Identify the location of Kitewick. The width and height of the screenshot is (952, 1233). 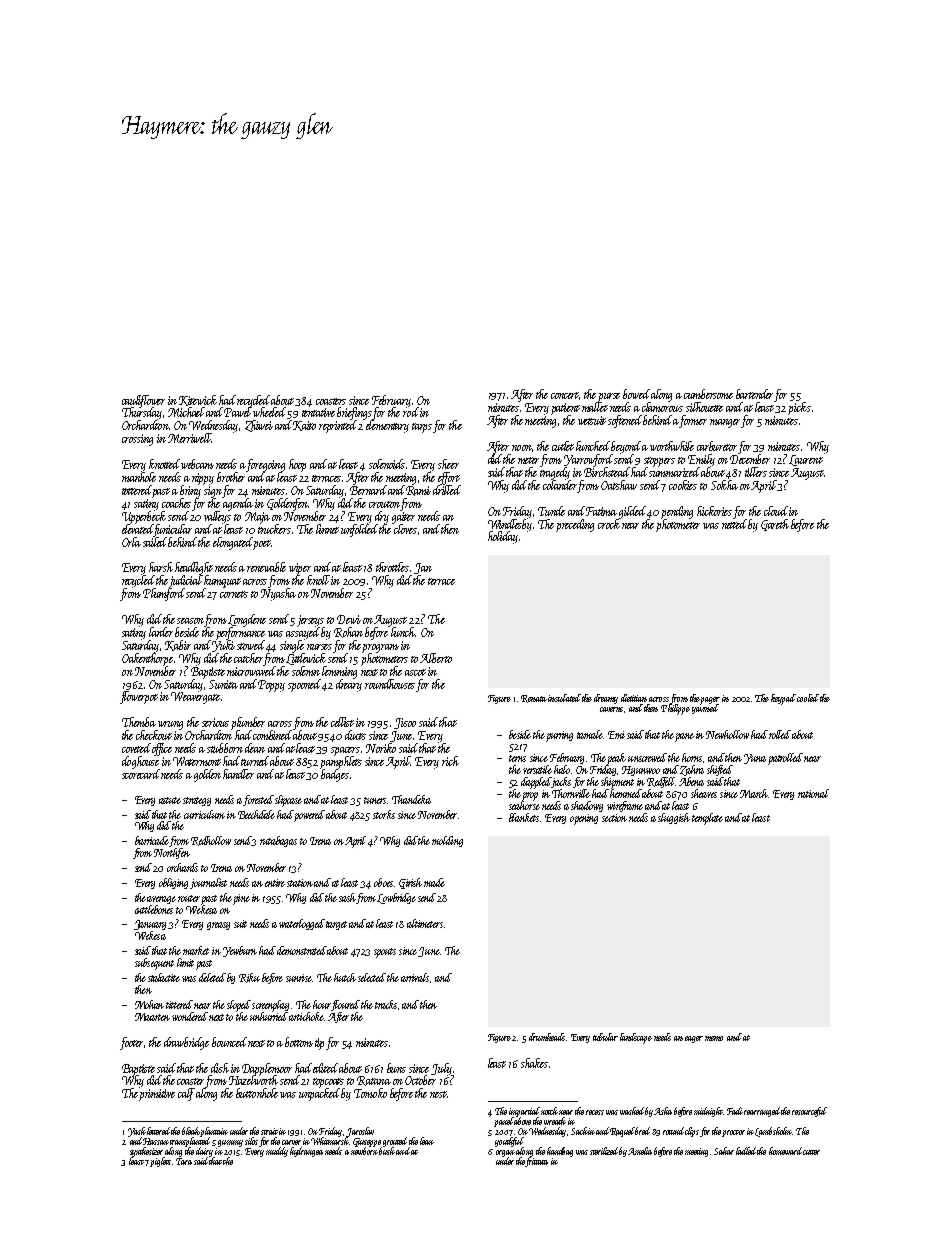
(198, 400).
